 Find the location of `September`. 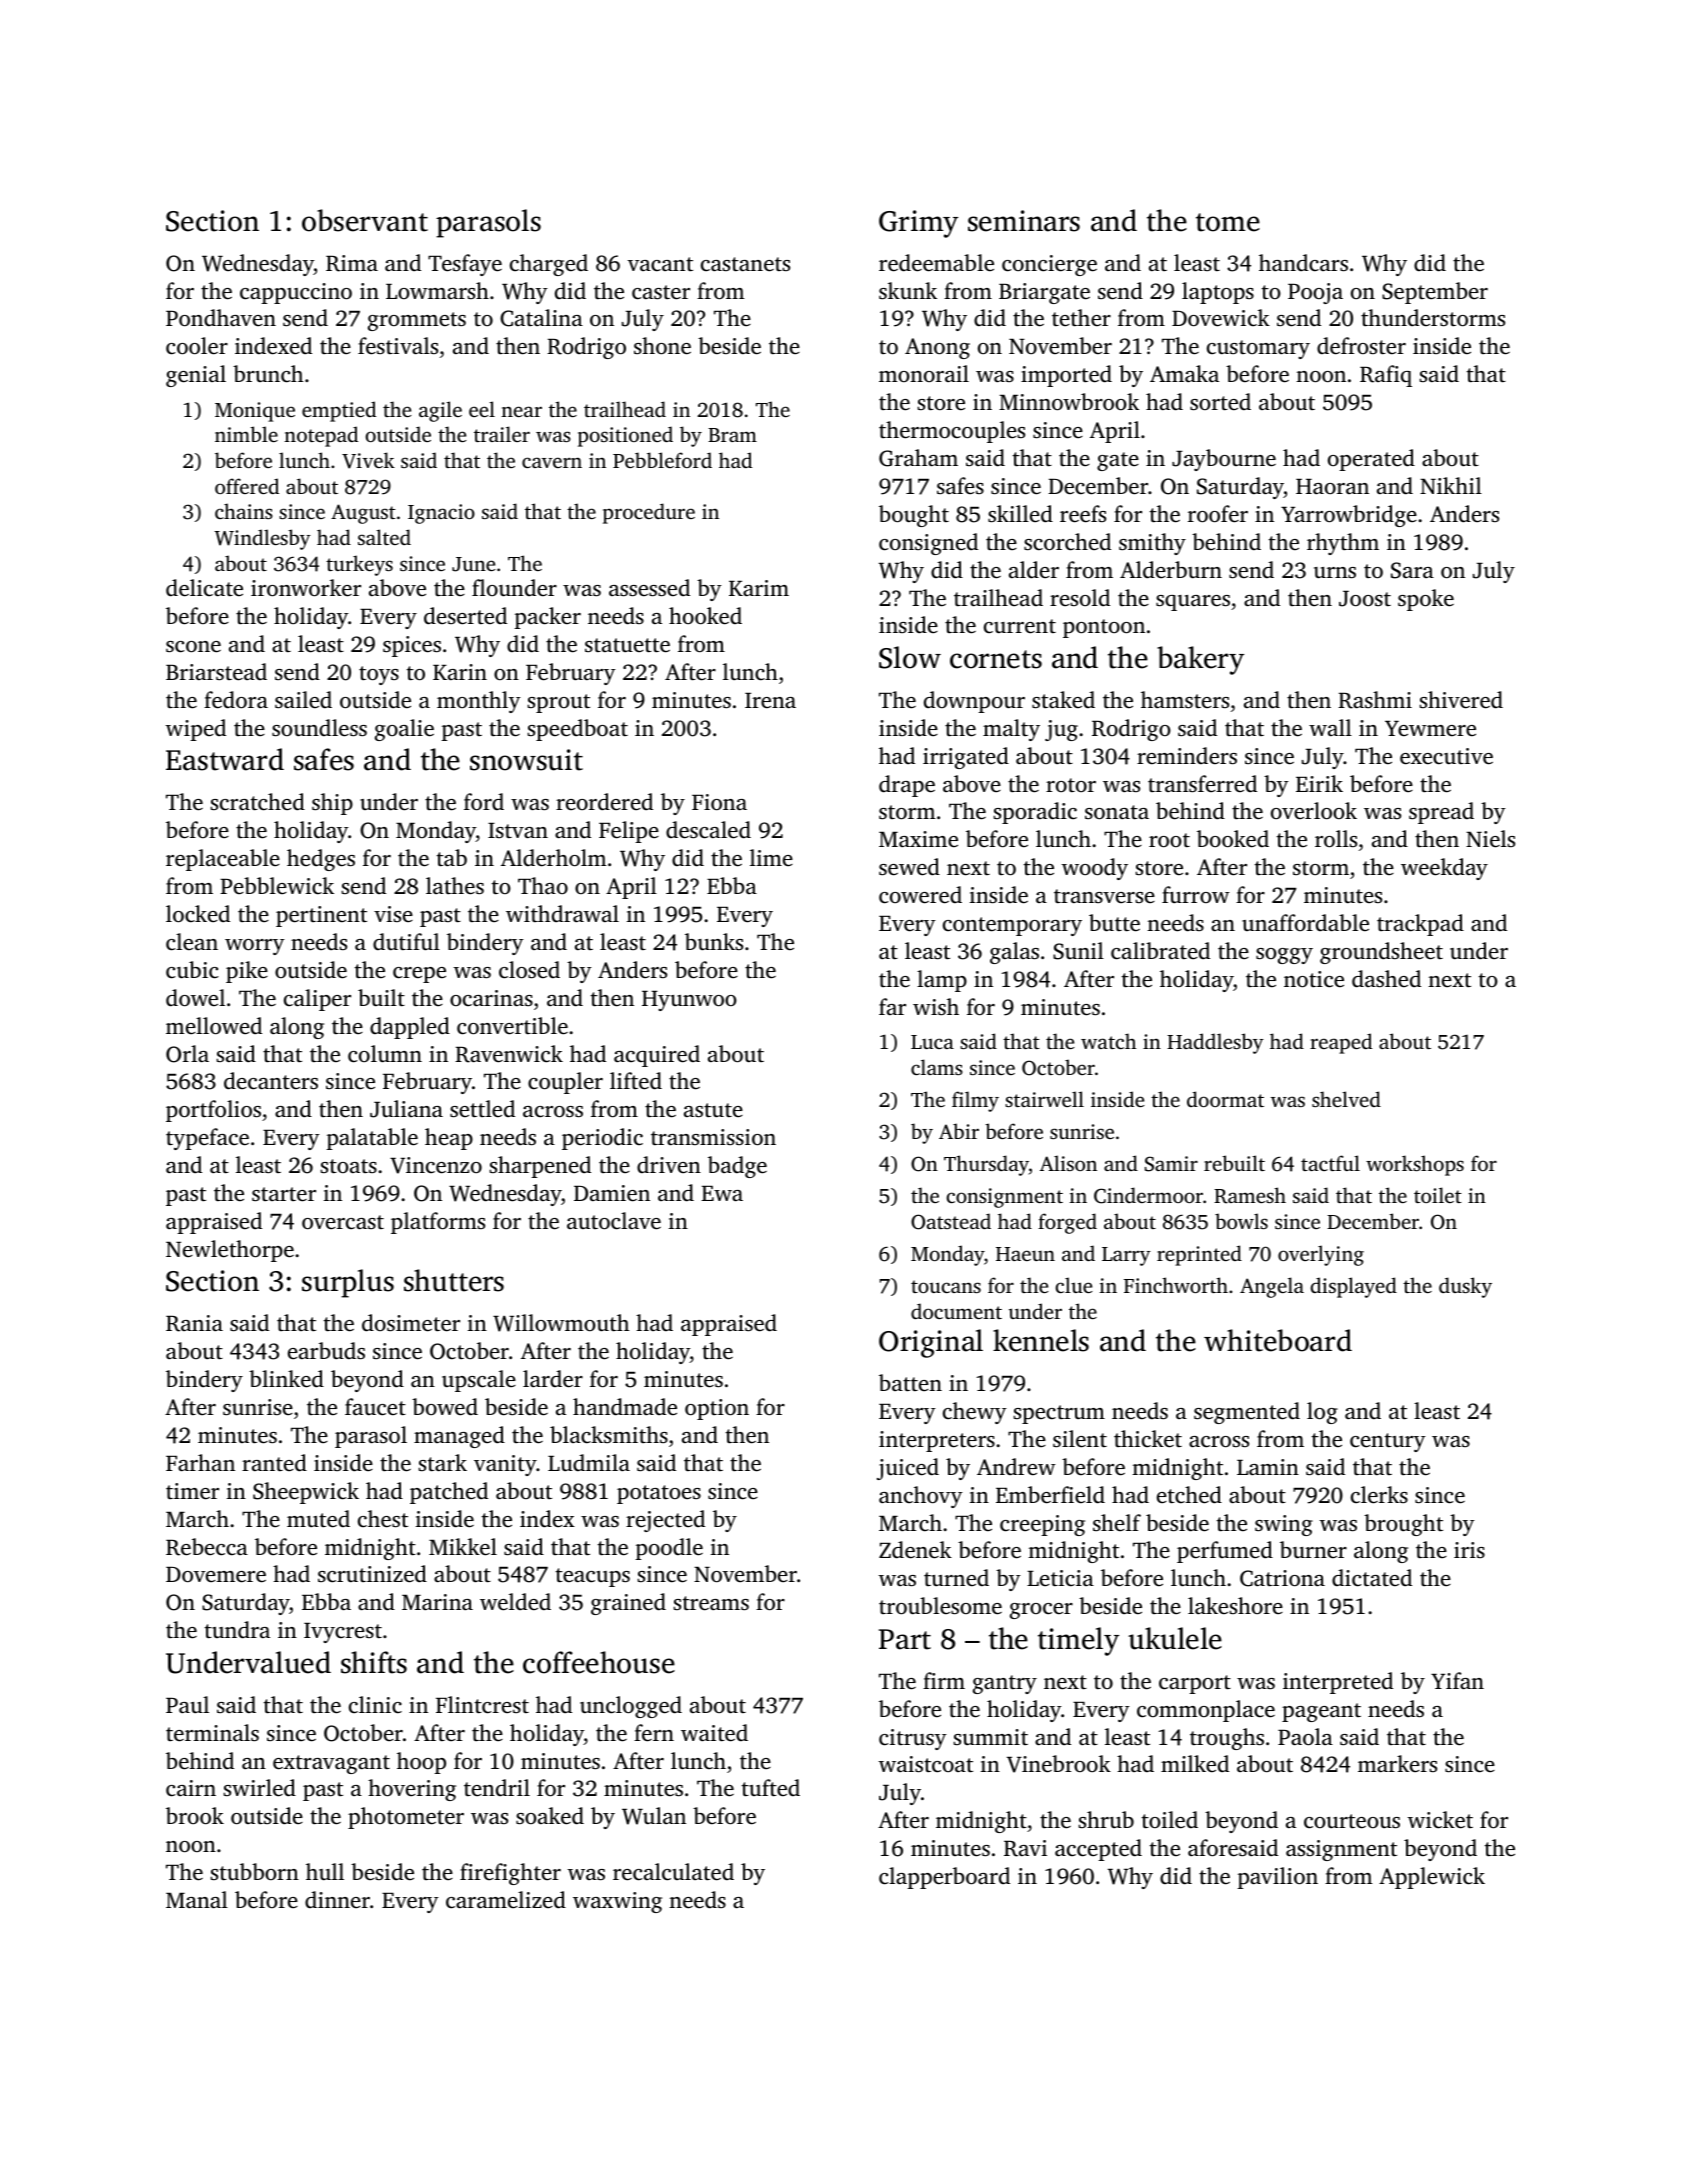

September is located at coordinates (1435, 293).
